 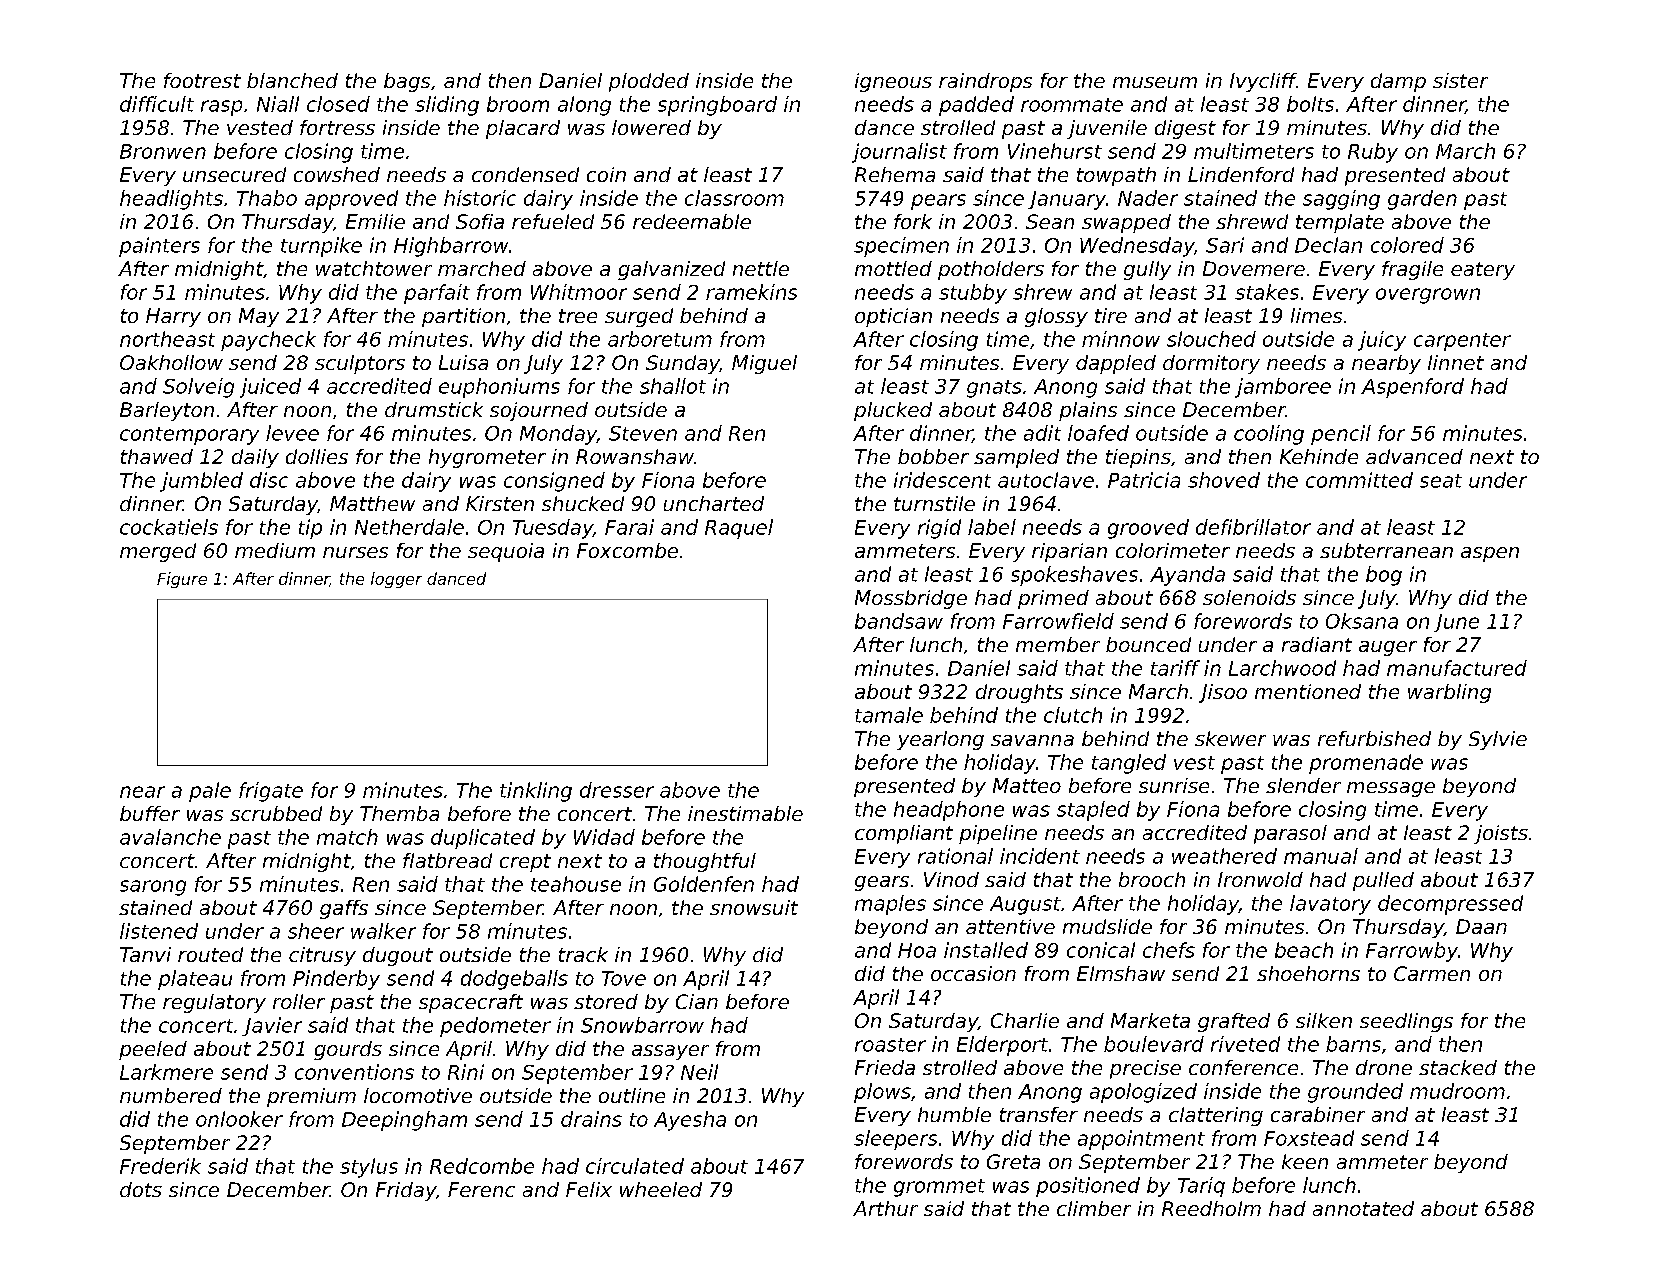 I want to click on Ayesha, so click(x=690, y=1121).
